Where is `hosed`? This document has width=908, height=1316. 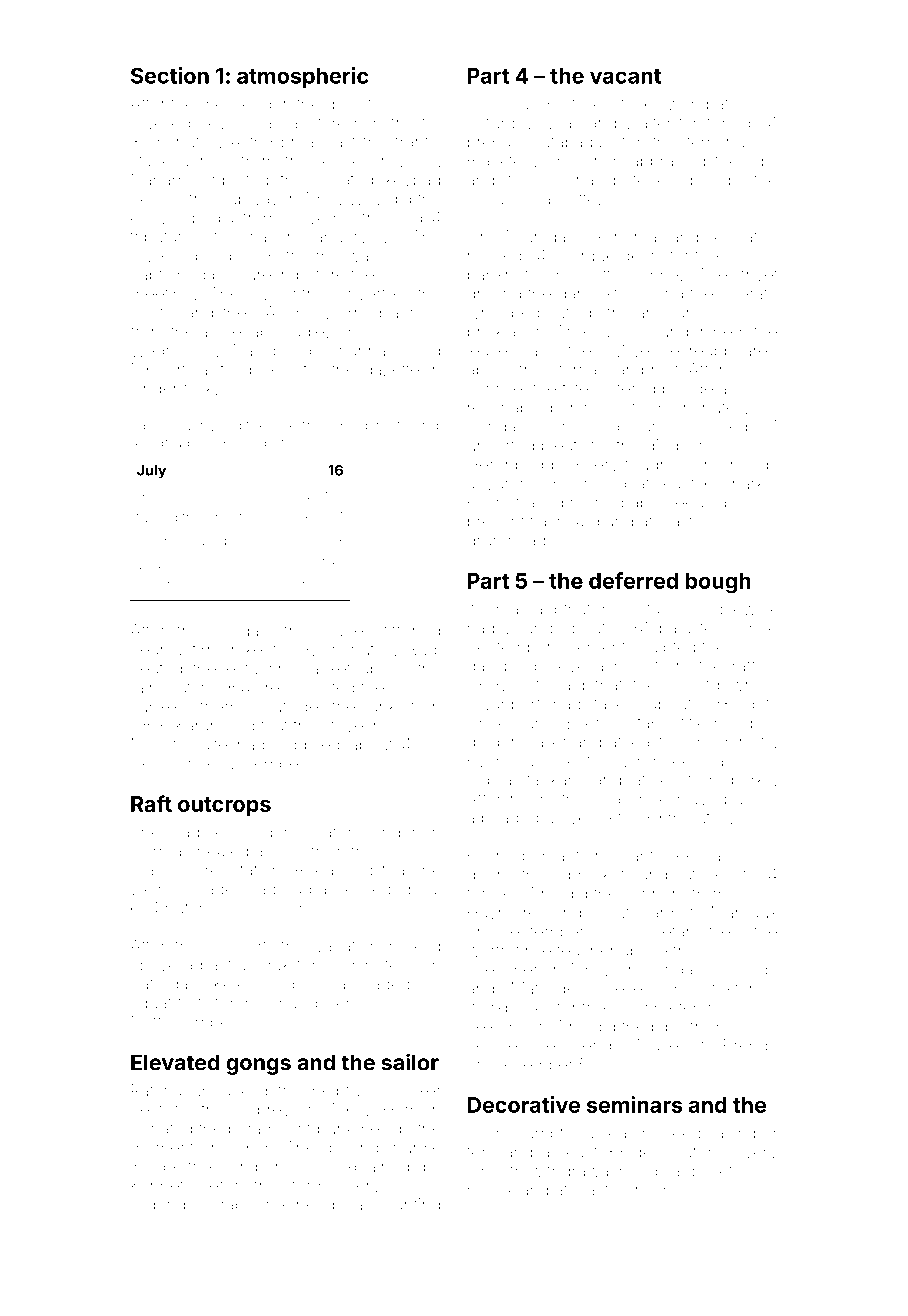
hosed is located at coordinates (417, 350).
